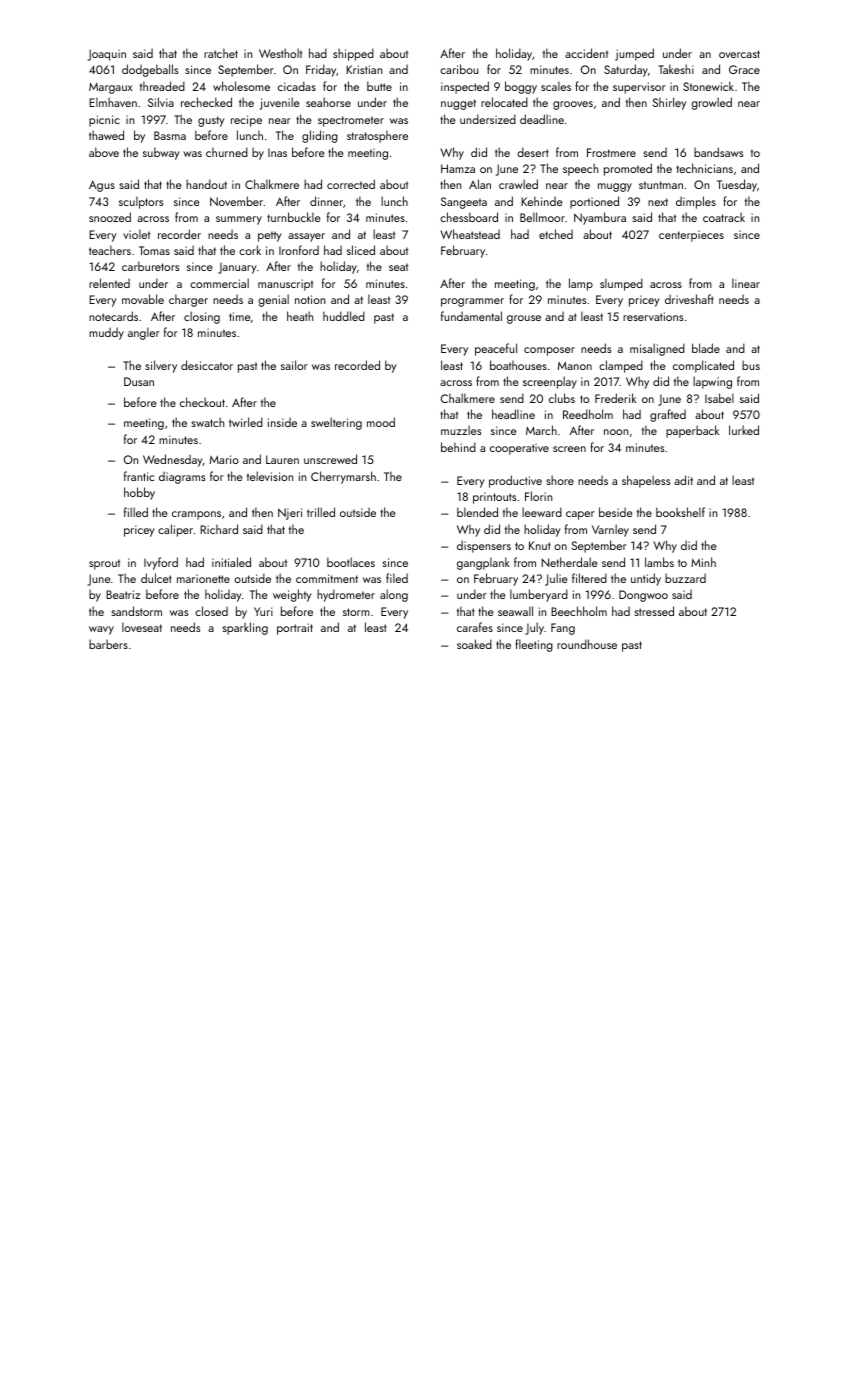  I want to click on paperback, so click(692, 431).
